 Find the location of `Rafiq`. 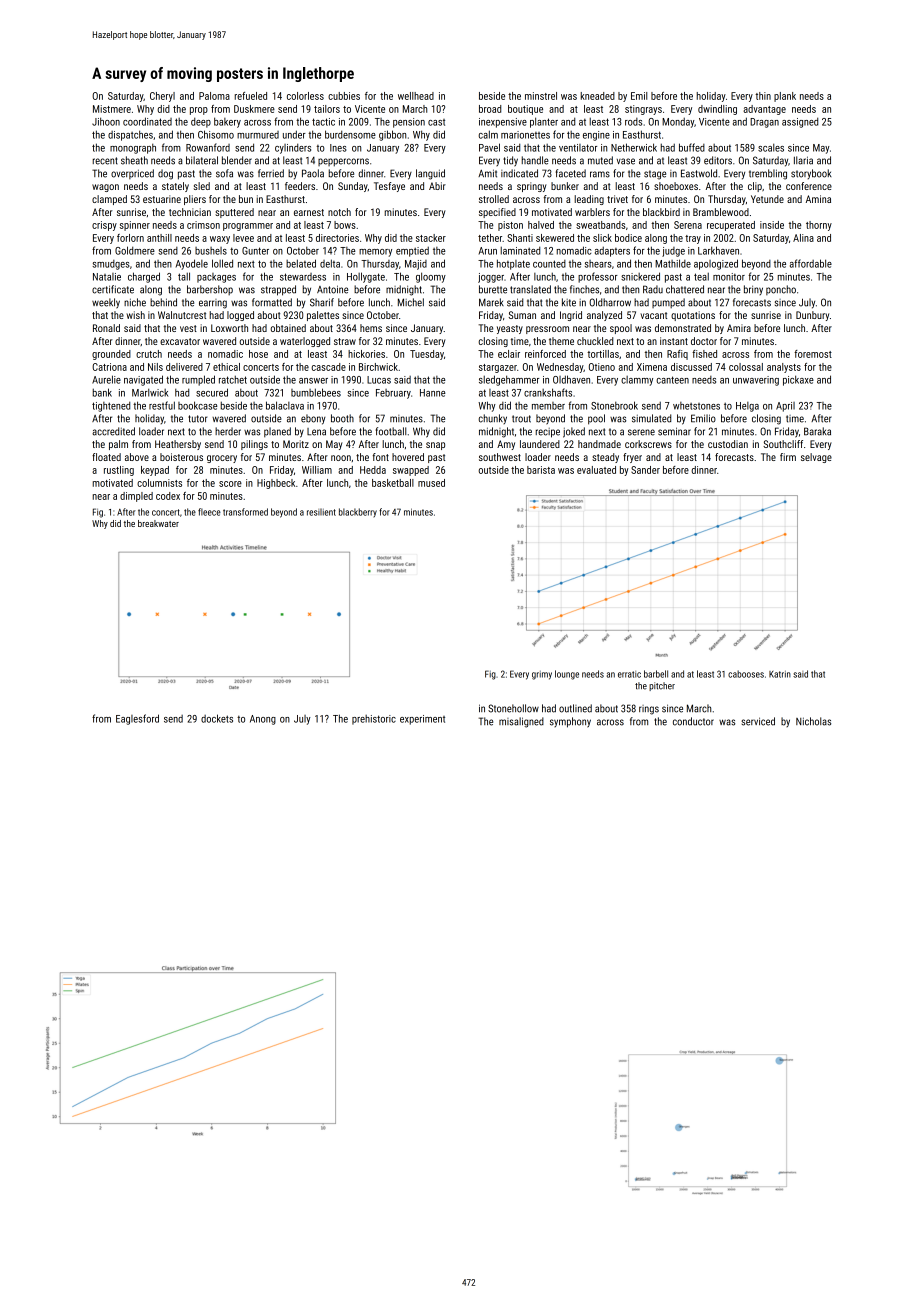

Rafiq is located at coordinates (677, 355).
